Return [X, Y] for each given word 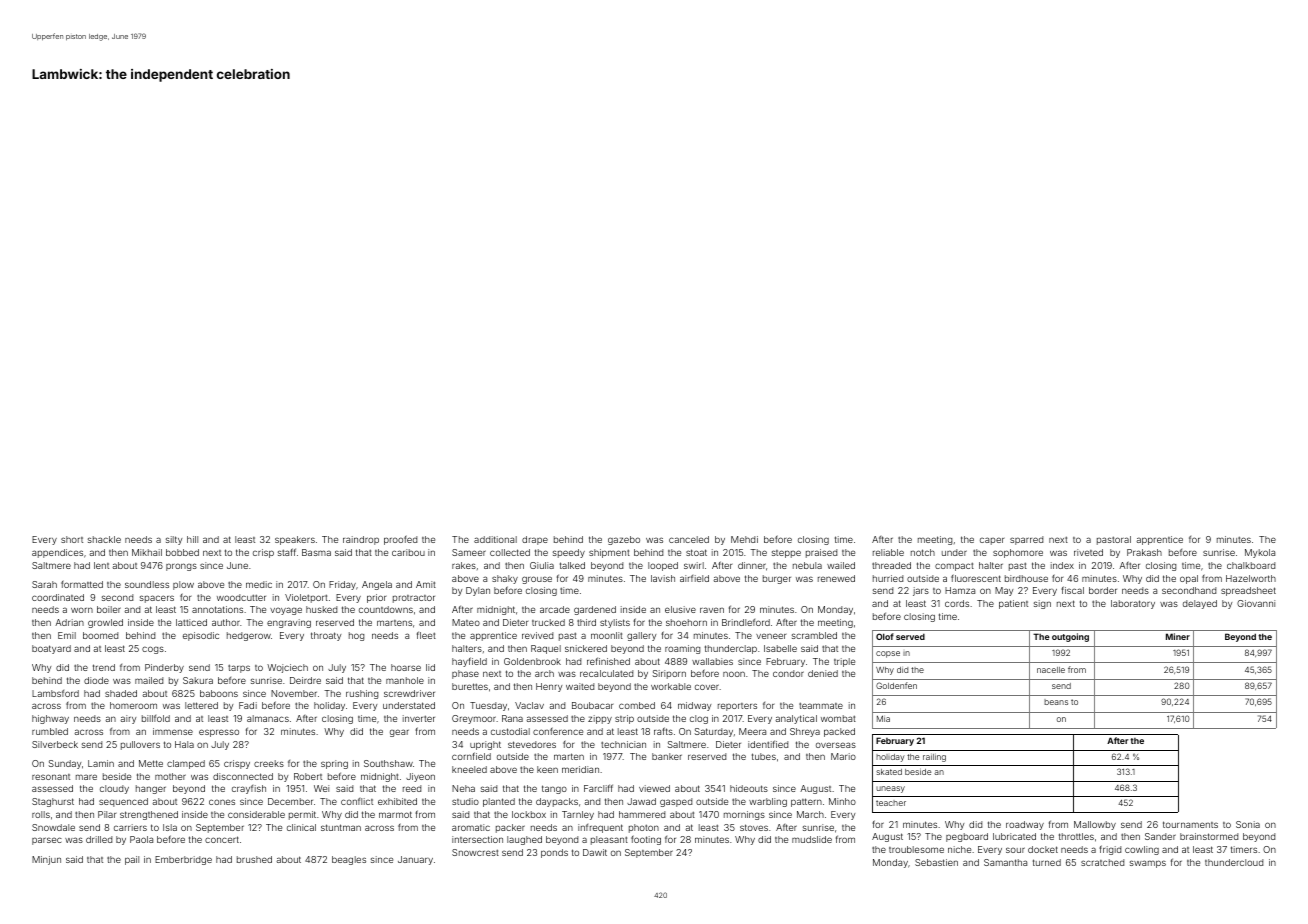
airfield [694, 578]
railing [934, 758]
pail [132, 860]
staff [287, 552]
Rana [512, 718]
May [1004, 591]
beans [1056, 702]
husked [321, 609]
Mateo [466, 622]
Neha [463, 788]
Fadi [248, 705]
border [1103, 590]
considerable [256, 814]
